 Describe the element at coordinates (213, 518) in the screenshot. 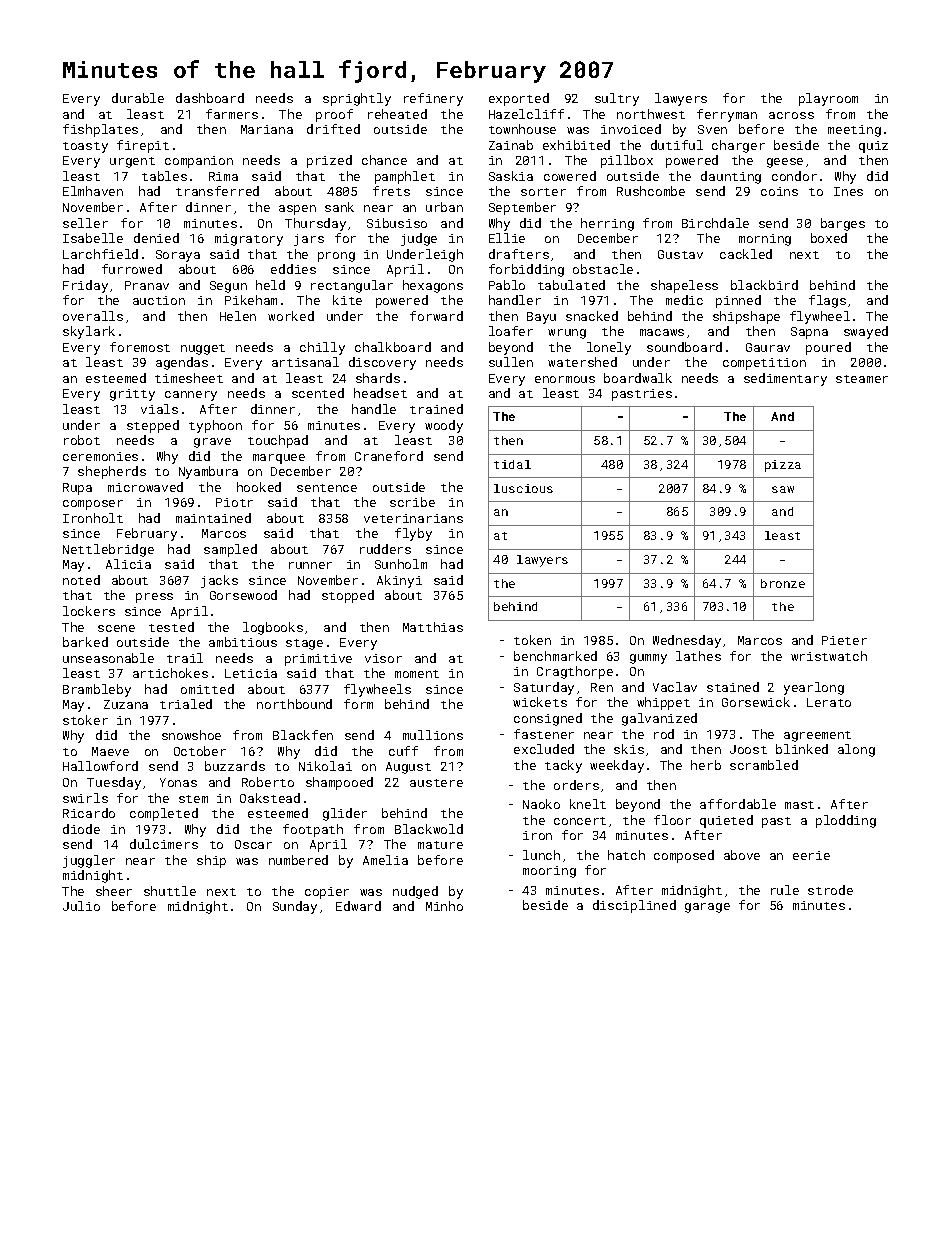

I see `maintained` at that location.
